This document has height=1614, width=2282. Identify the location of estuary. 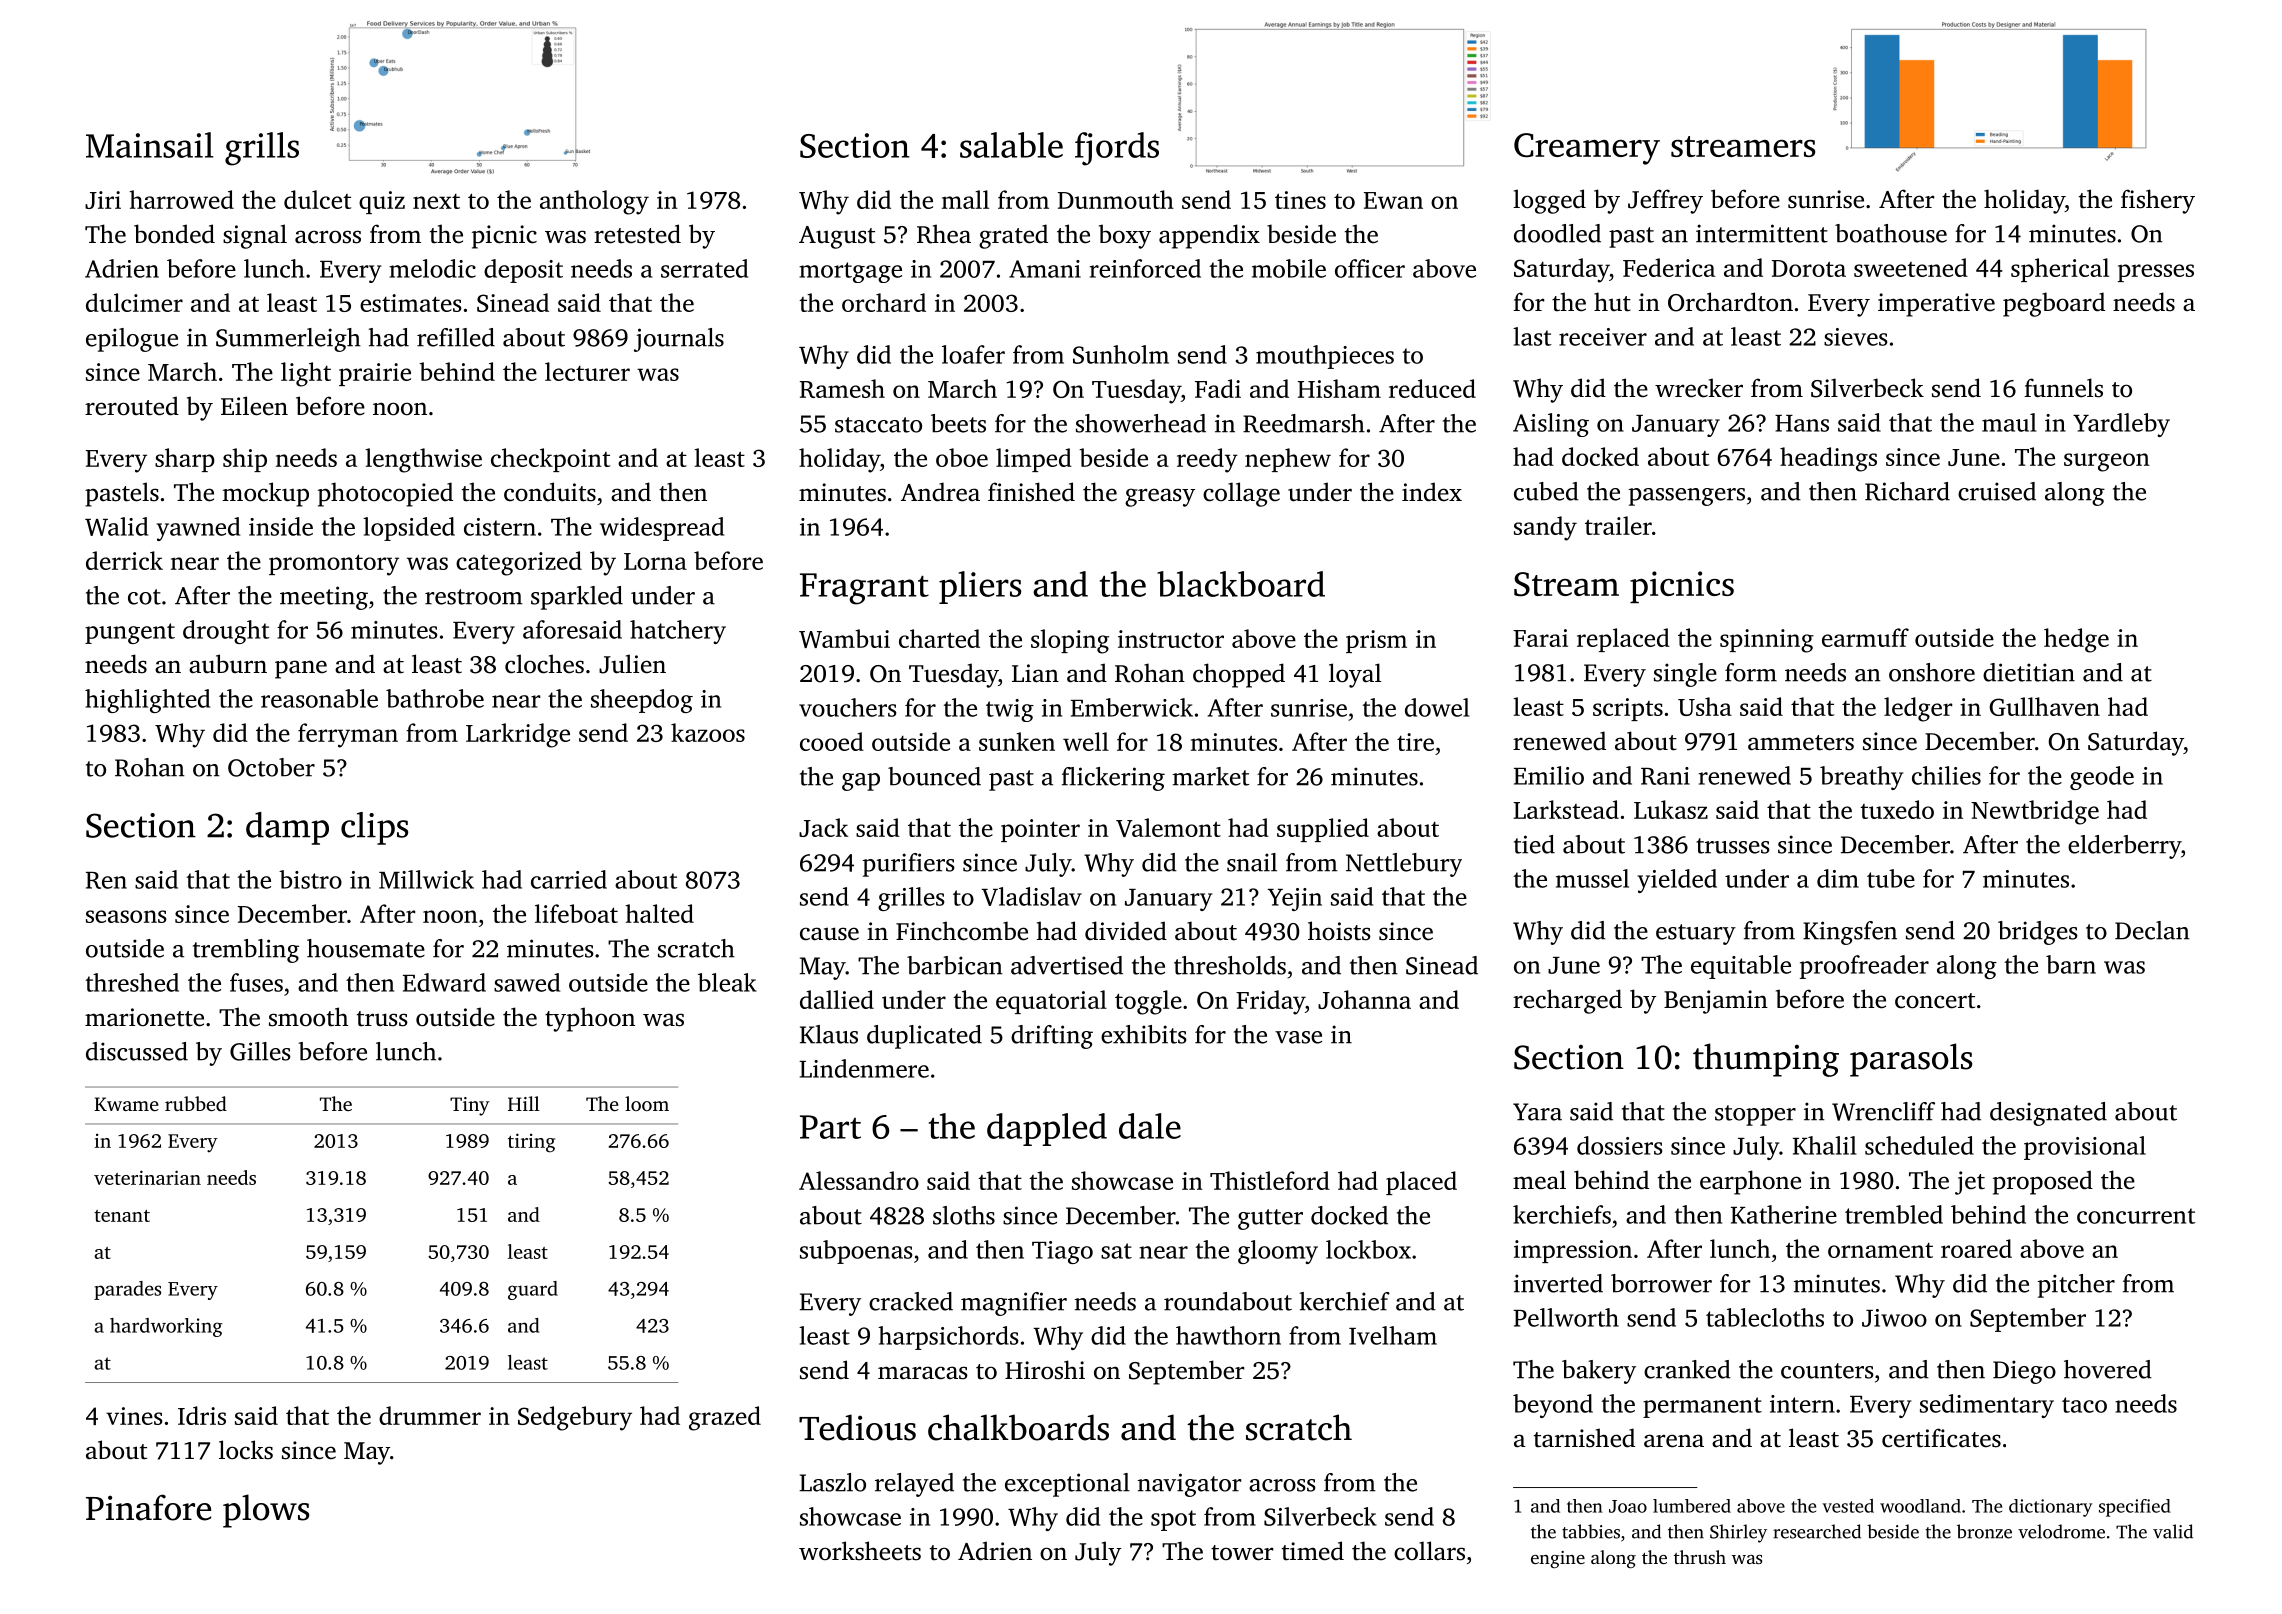
(1696, 934).
